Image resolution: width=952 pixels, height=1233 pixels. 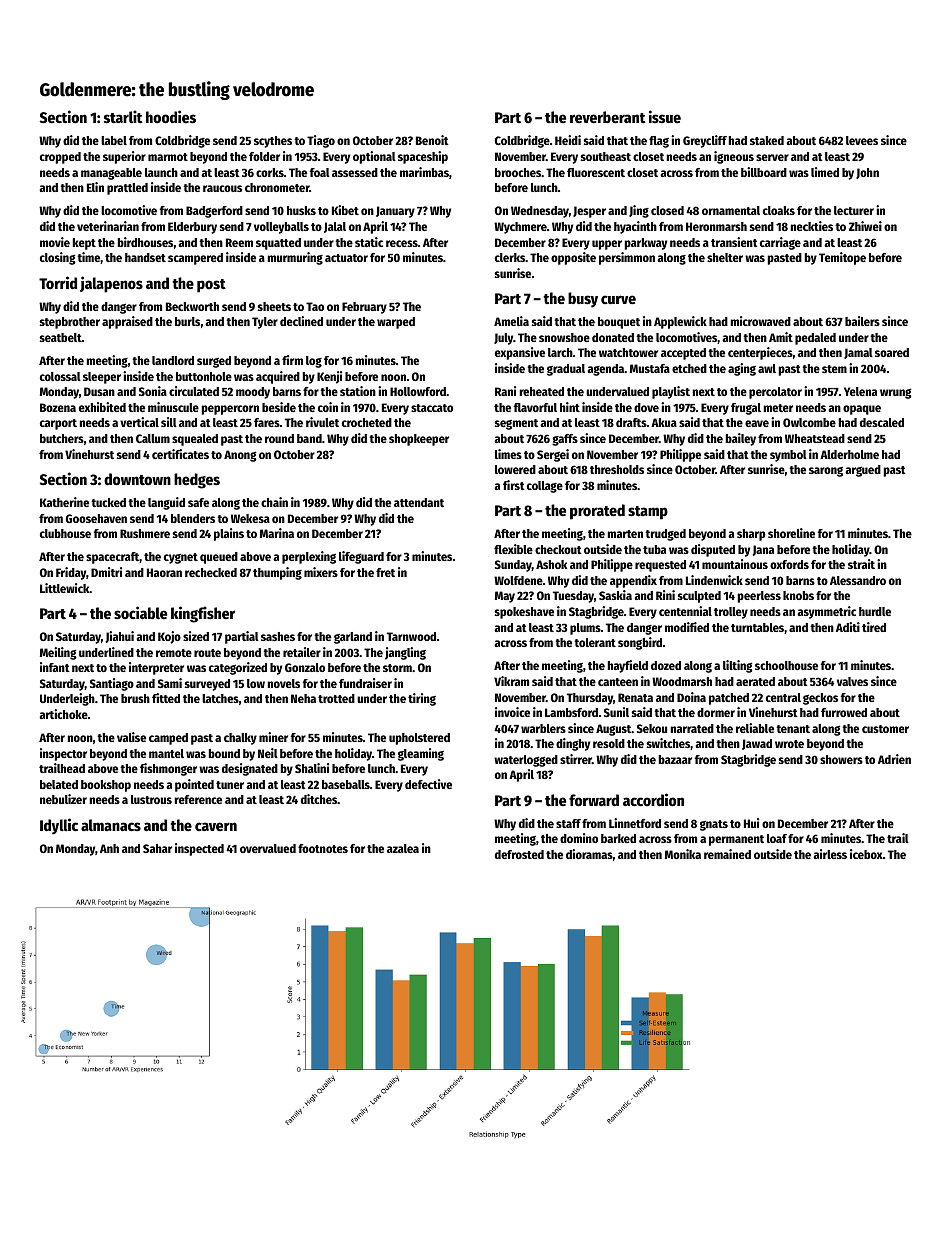 What do you see at coordinates (55, 242) in the image?
I see `movie` at bounding box center [55, 242].
